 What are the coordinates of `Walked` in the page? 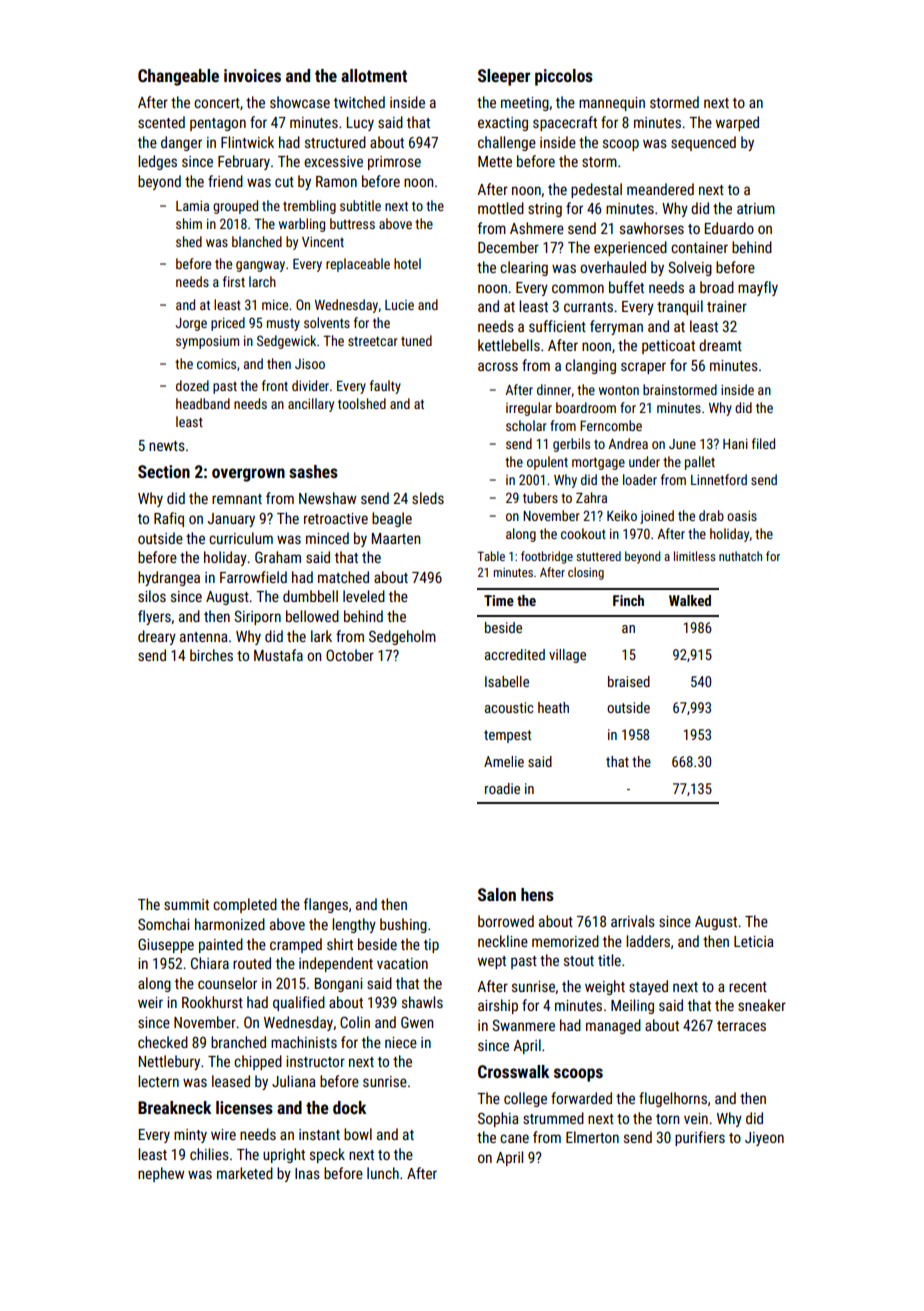 It's located at (690, 600).
